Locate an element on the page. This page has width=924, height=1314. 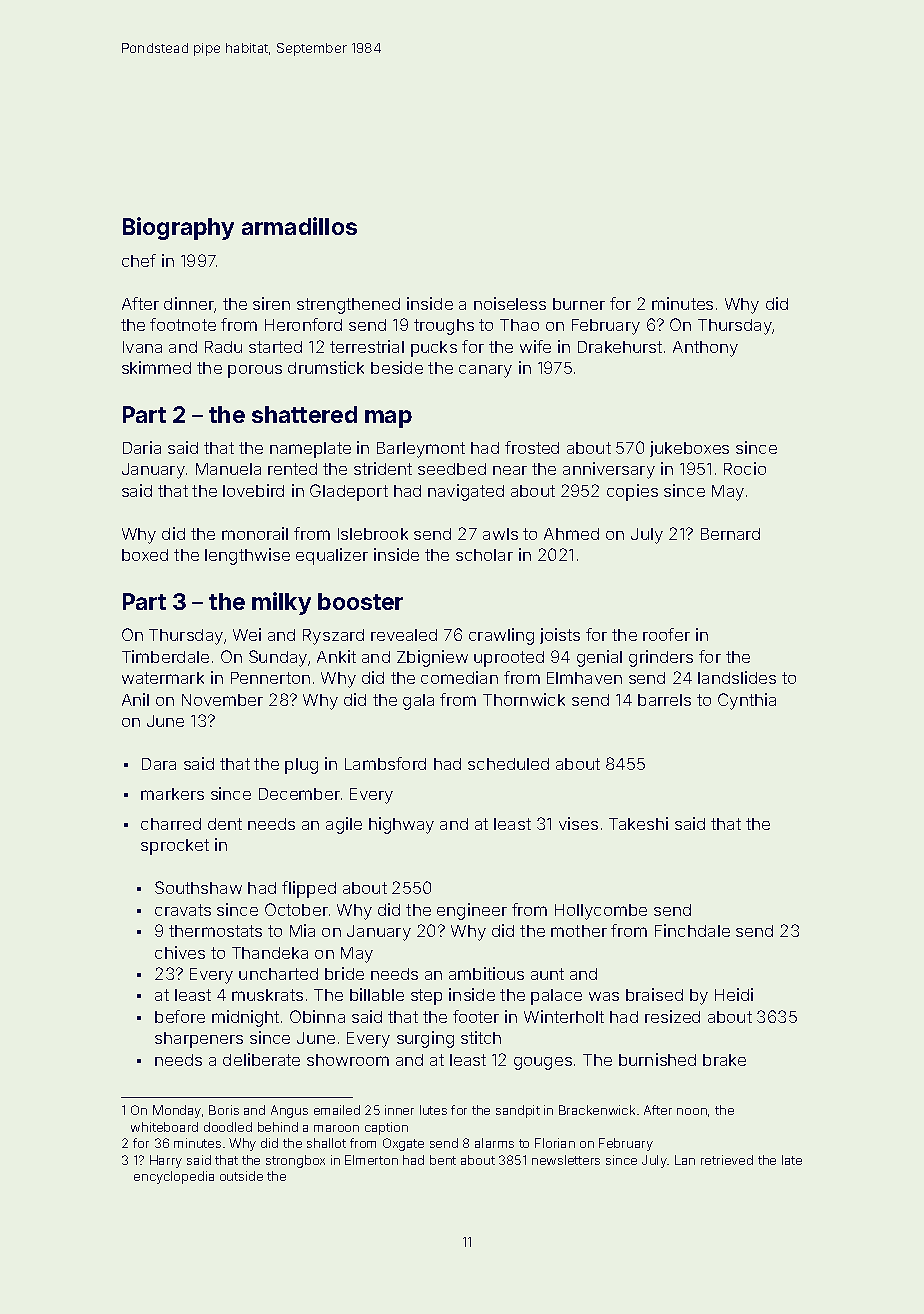
Biography is located at coordinates (178, 228).
